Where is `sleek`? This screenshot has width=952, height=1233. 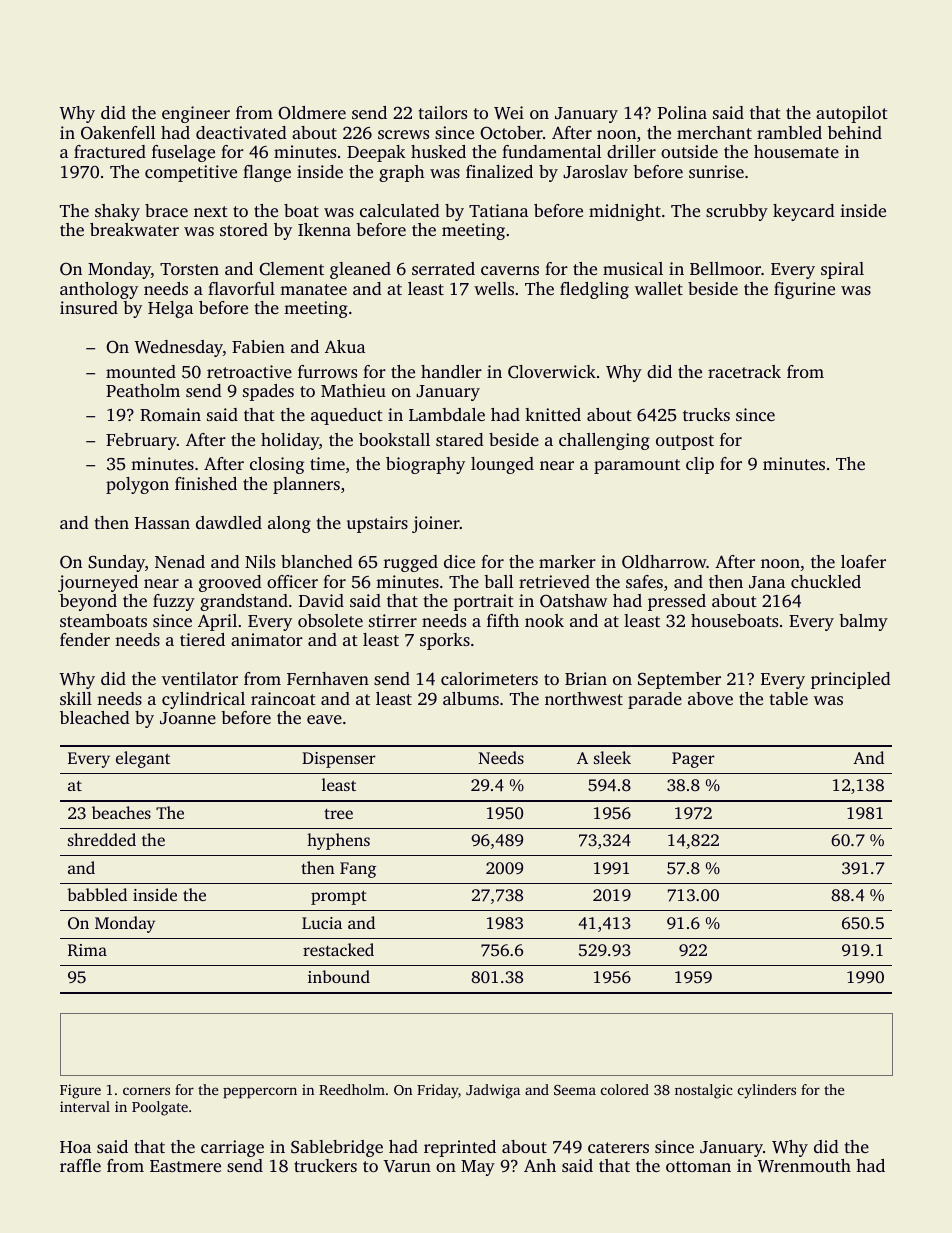 sleek is located at coordinates (612, 757).
